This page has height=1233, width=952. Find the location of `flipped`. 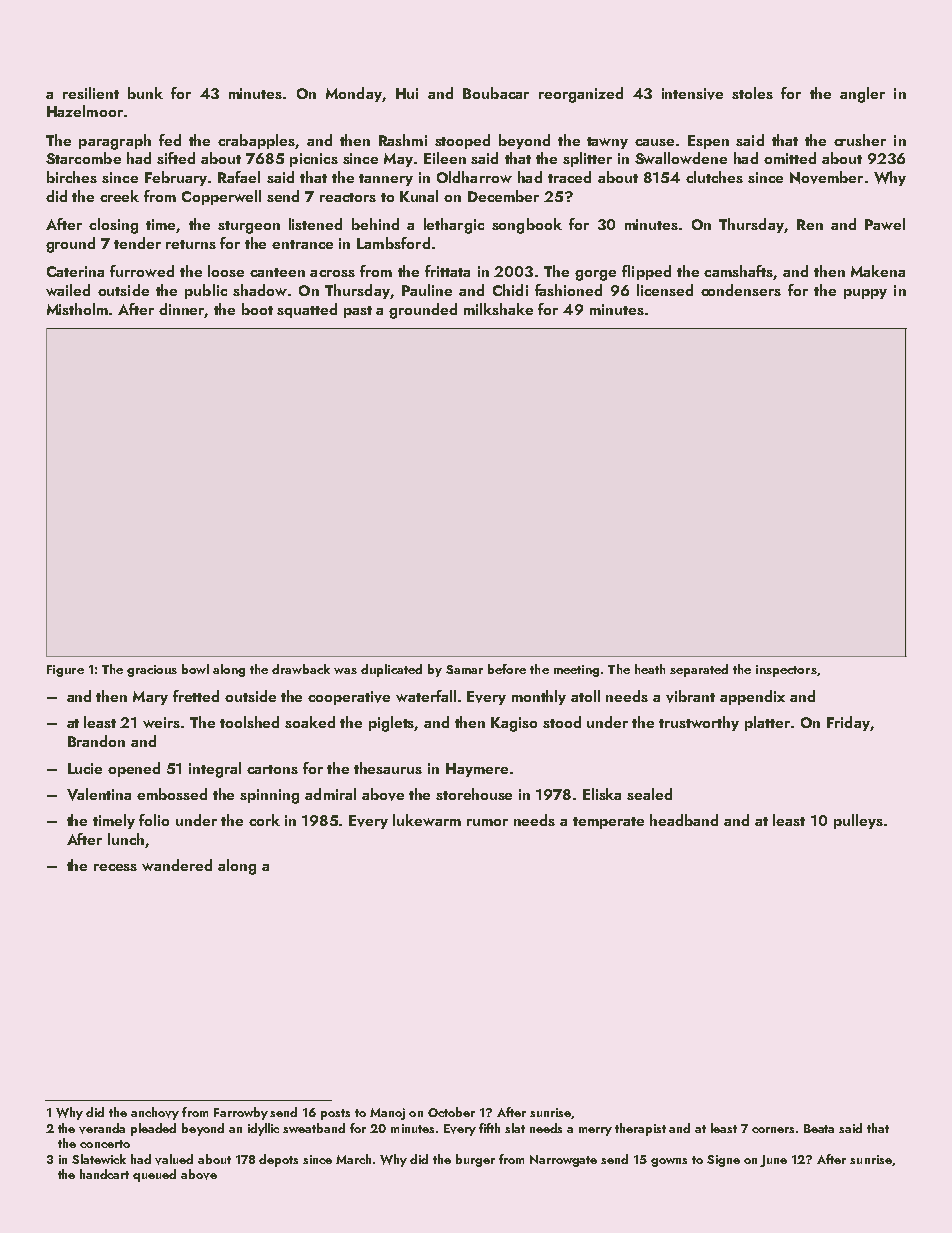

flipped is located at coordinates (646, 272).
